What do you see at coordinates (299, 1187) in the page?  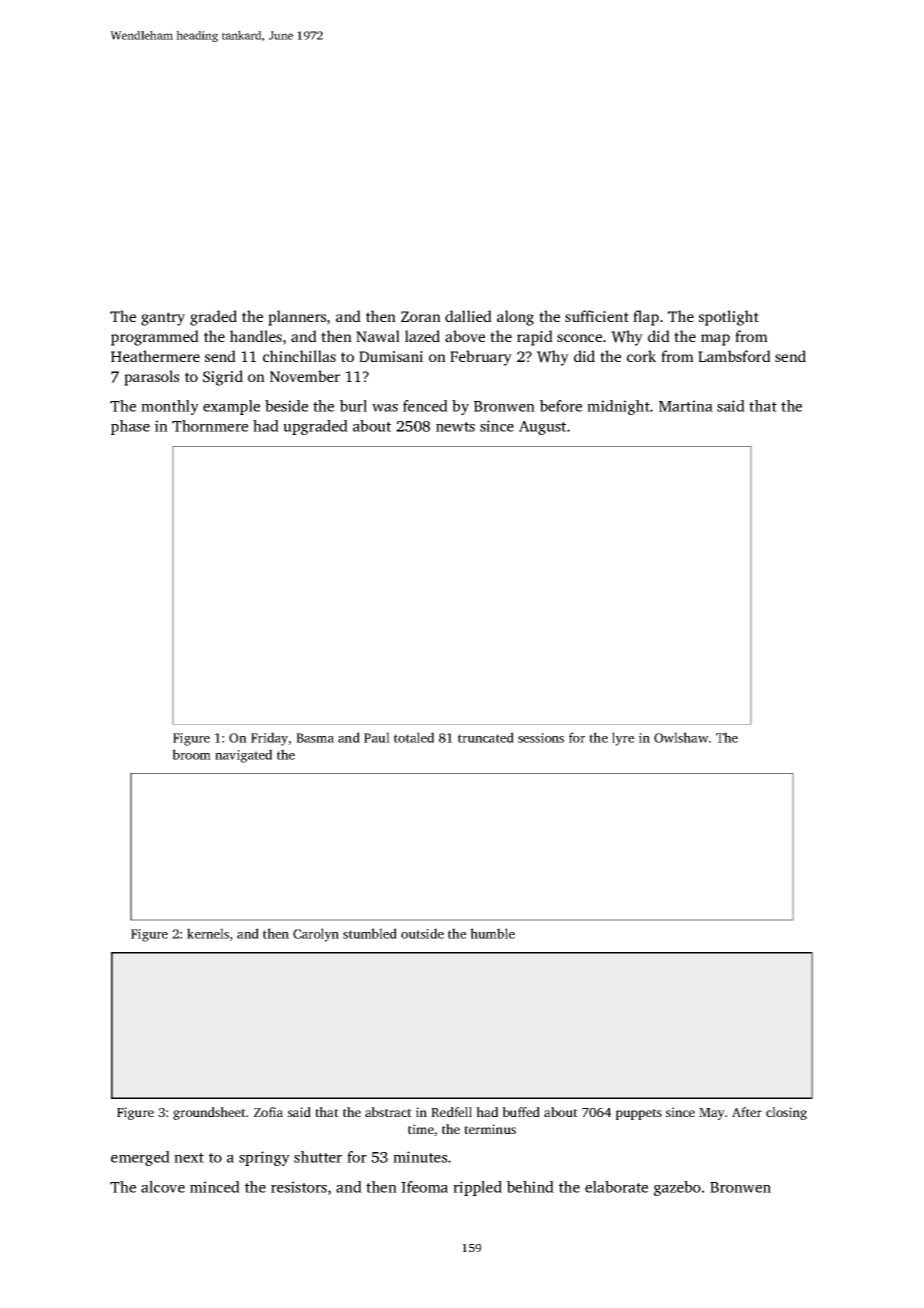 I see `resistors` at bounding box center [299, 1187].
